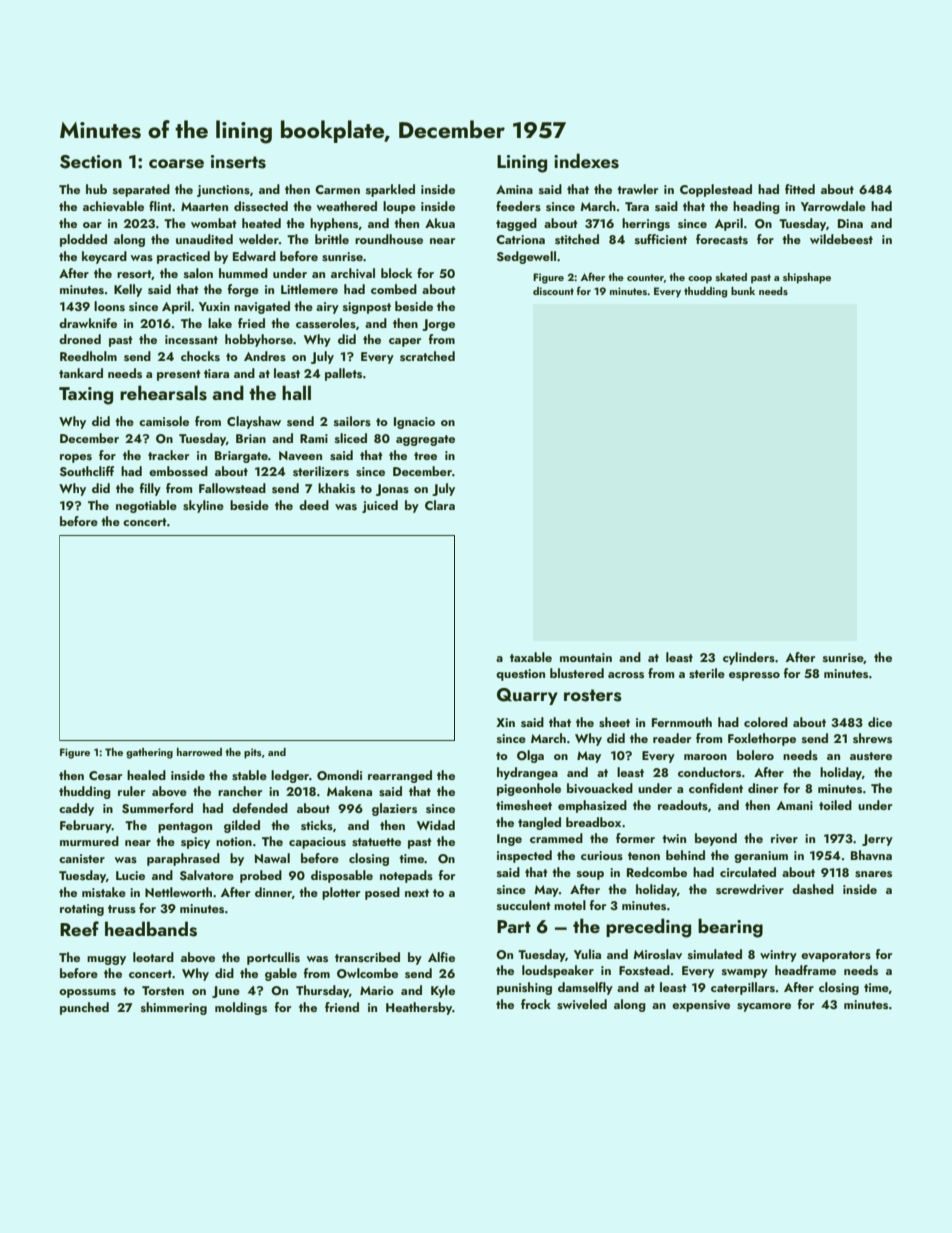  I want to click on pits, so click(252, 753).
